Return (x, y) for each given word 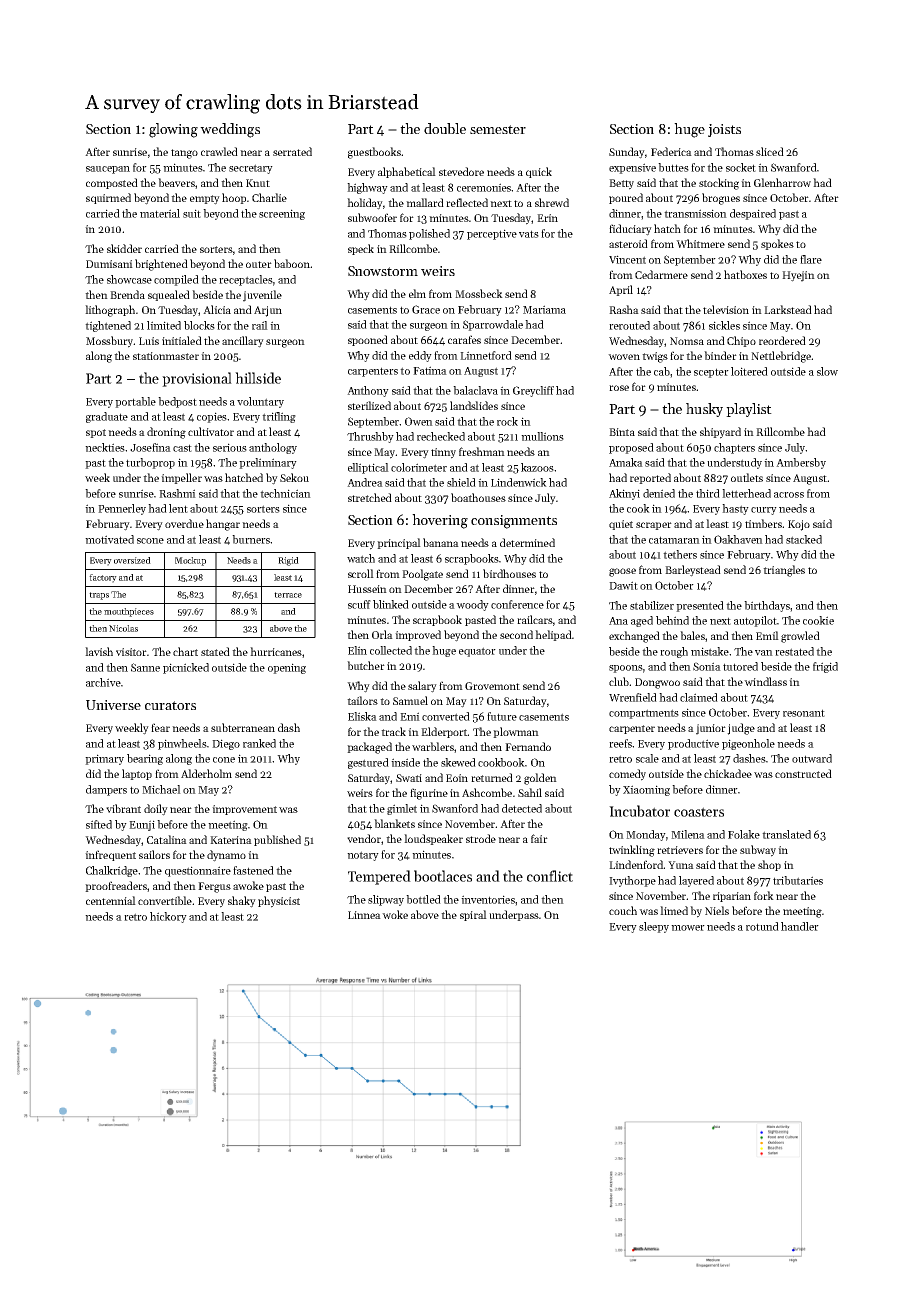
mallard (425, 202)
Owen (419, 421)
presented (700, 606)
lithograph (110, 311)
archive (103, 682)
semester (498, 129)
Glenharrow (782, 182)
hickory (168, 917)
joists (724, 130)
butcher (366, 665)
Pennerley (122, 509)
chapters (734, 448)
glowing (173, 130)
